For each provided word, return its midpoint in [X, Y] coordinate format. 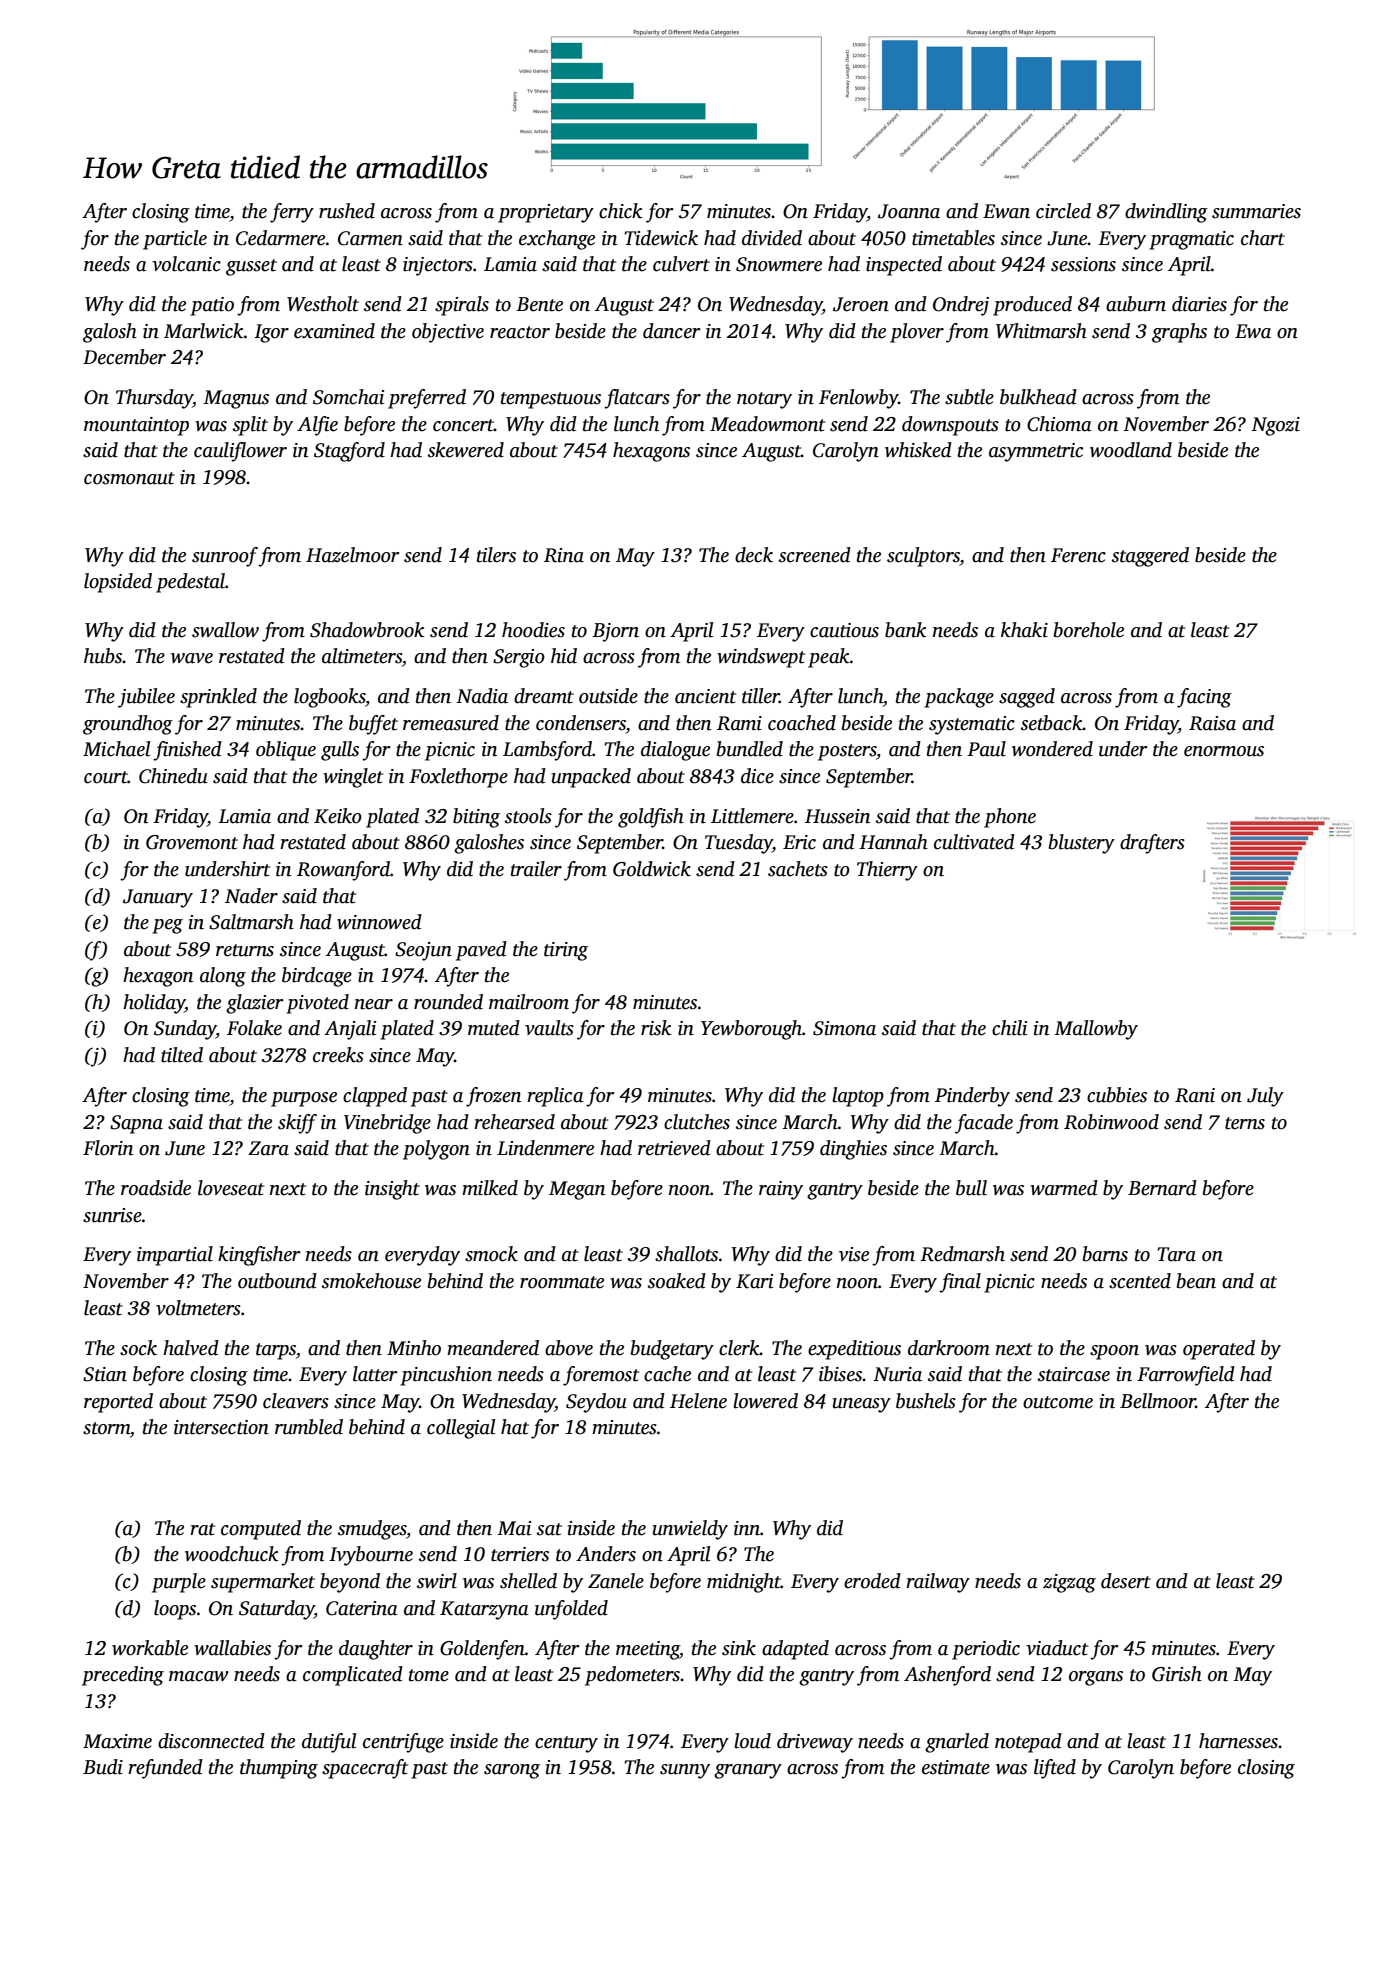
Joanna [909, 211]
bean [1196, 1281]
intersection [221, 1427]
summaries [1256, 211]
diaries [1199, 304]
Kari [754, 1281]
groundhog [128, 725]
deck [754, 555]
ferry [292, 213]
